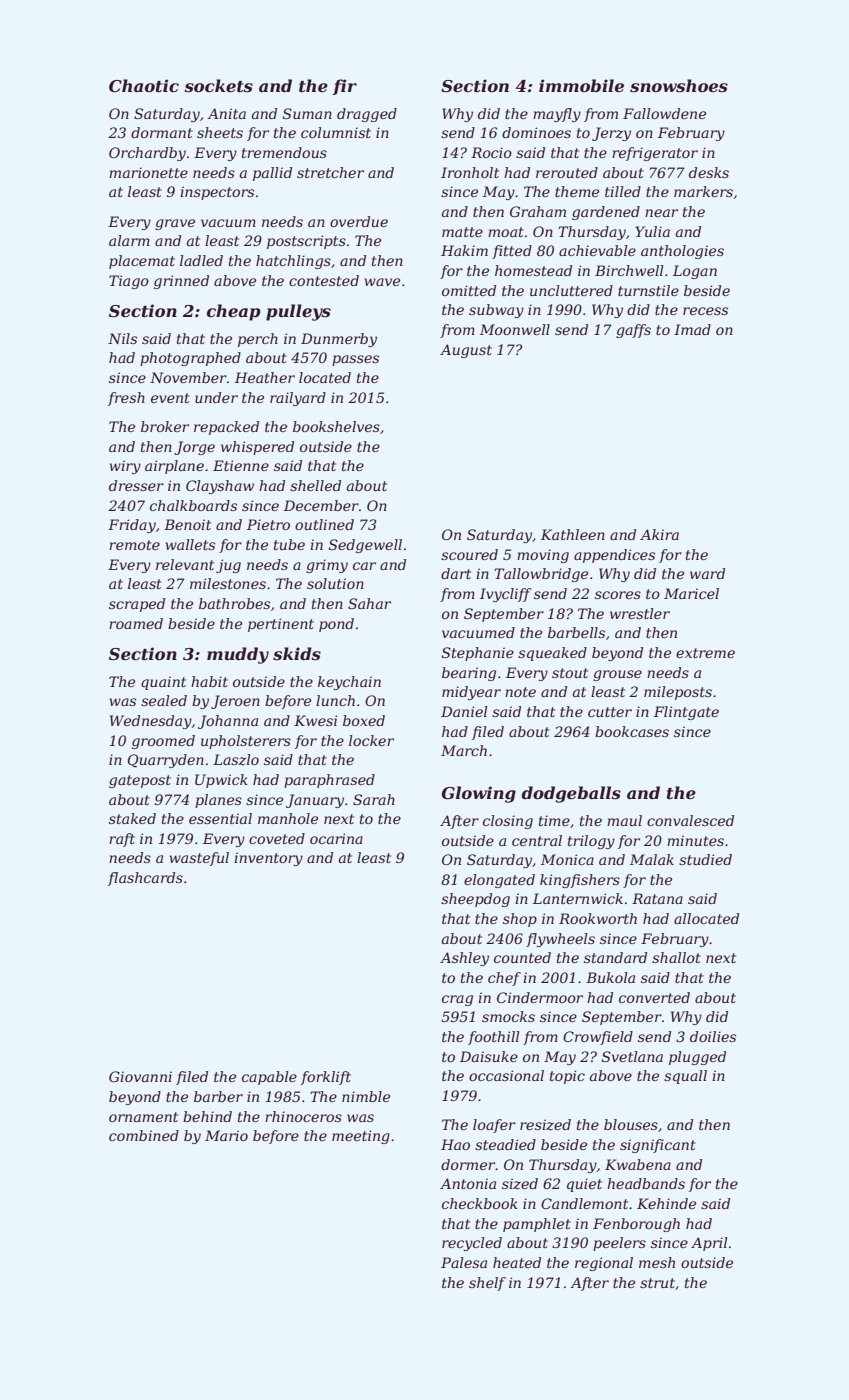 This page has height=1400, width=849. Describe the element at coordinates (494, 1126) in the page. I see `loafer` at that location.
